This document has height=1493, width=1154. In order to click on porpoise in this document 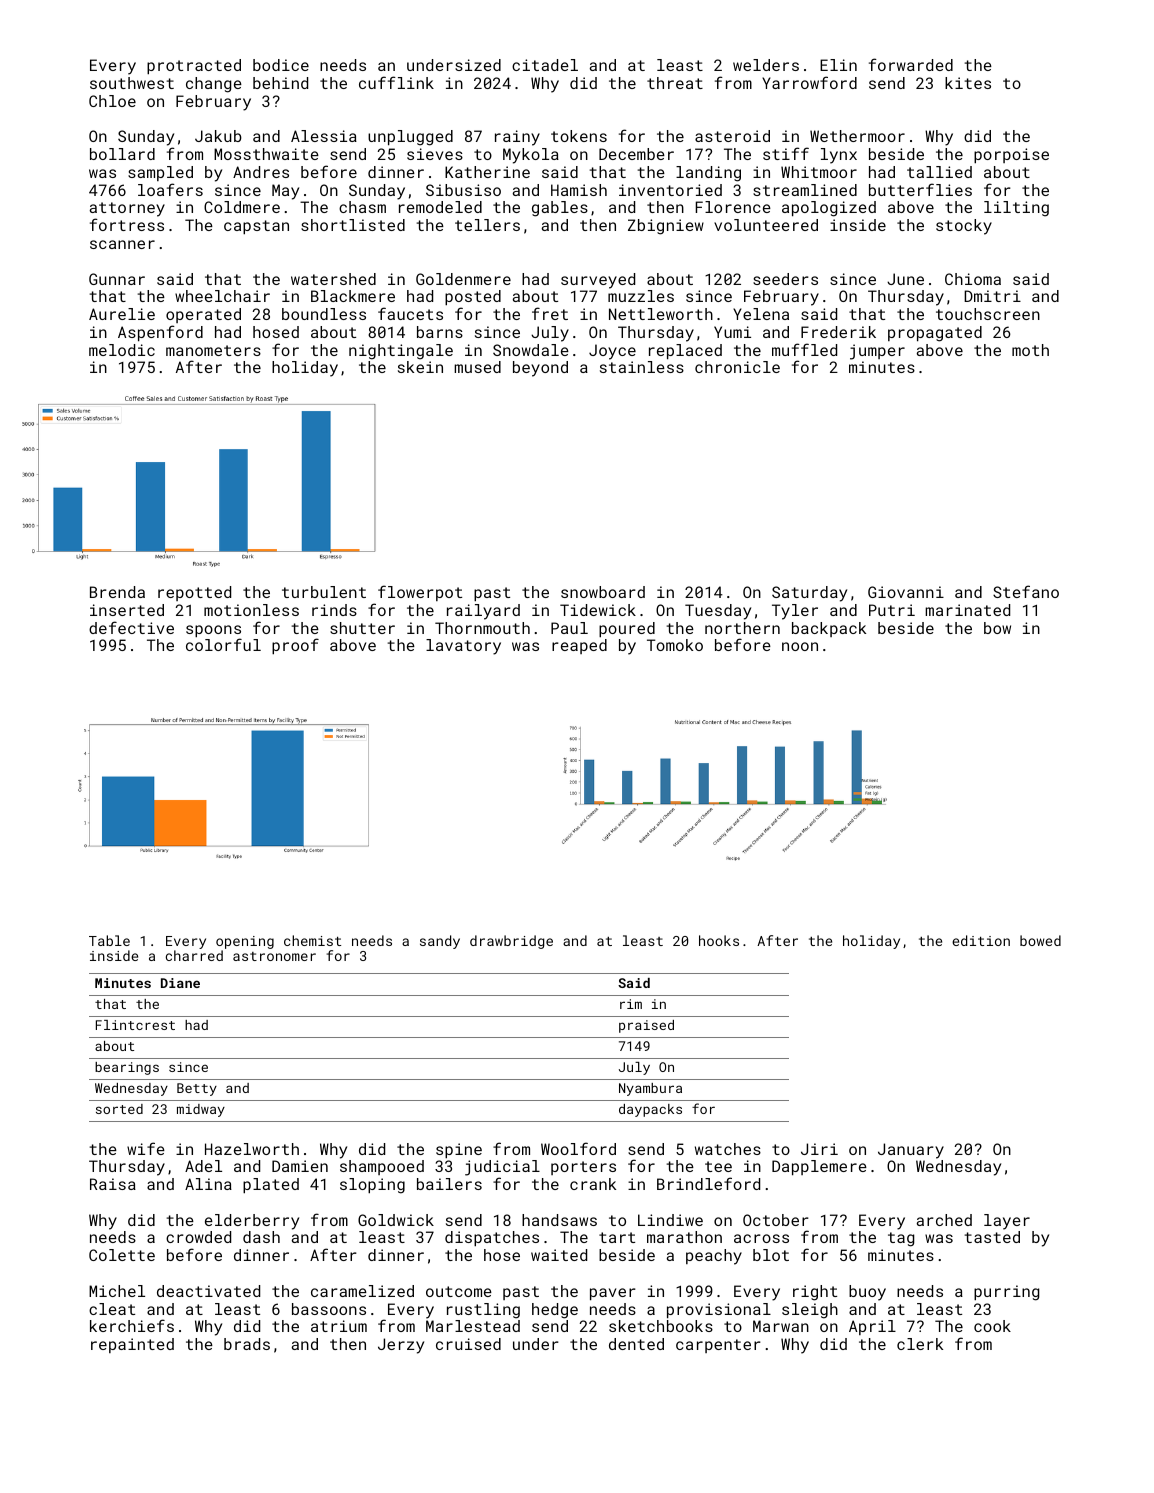, I will do `click(1011, 155)`.
